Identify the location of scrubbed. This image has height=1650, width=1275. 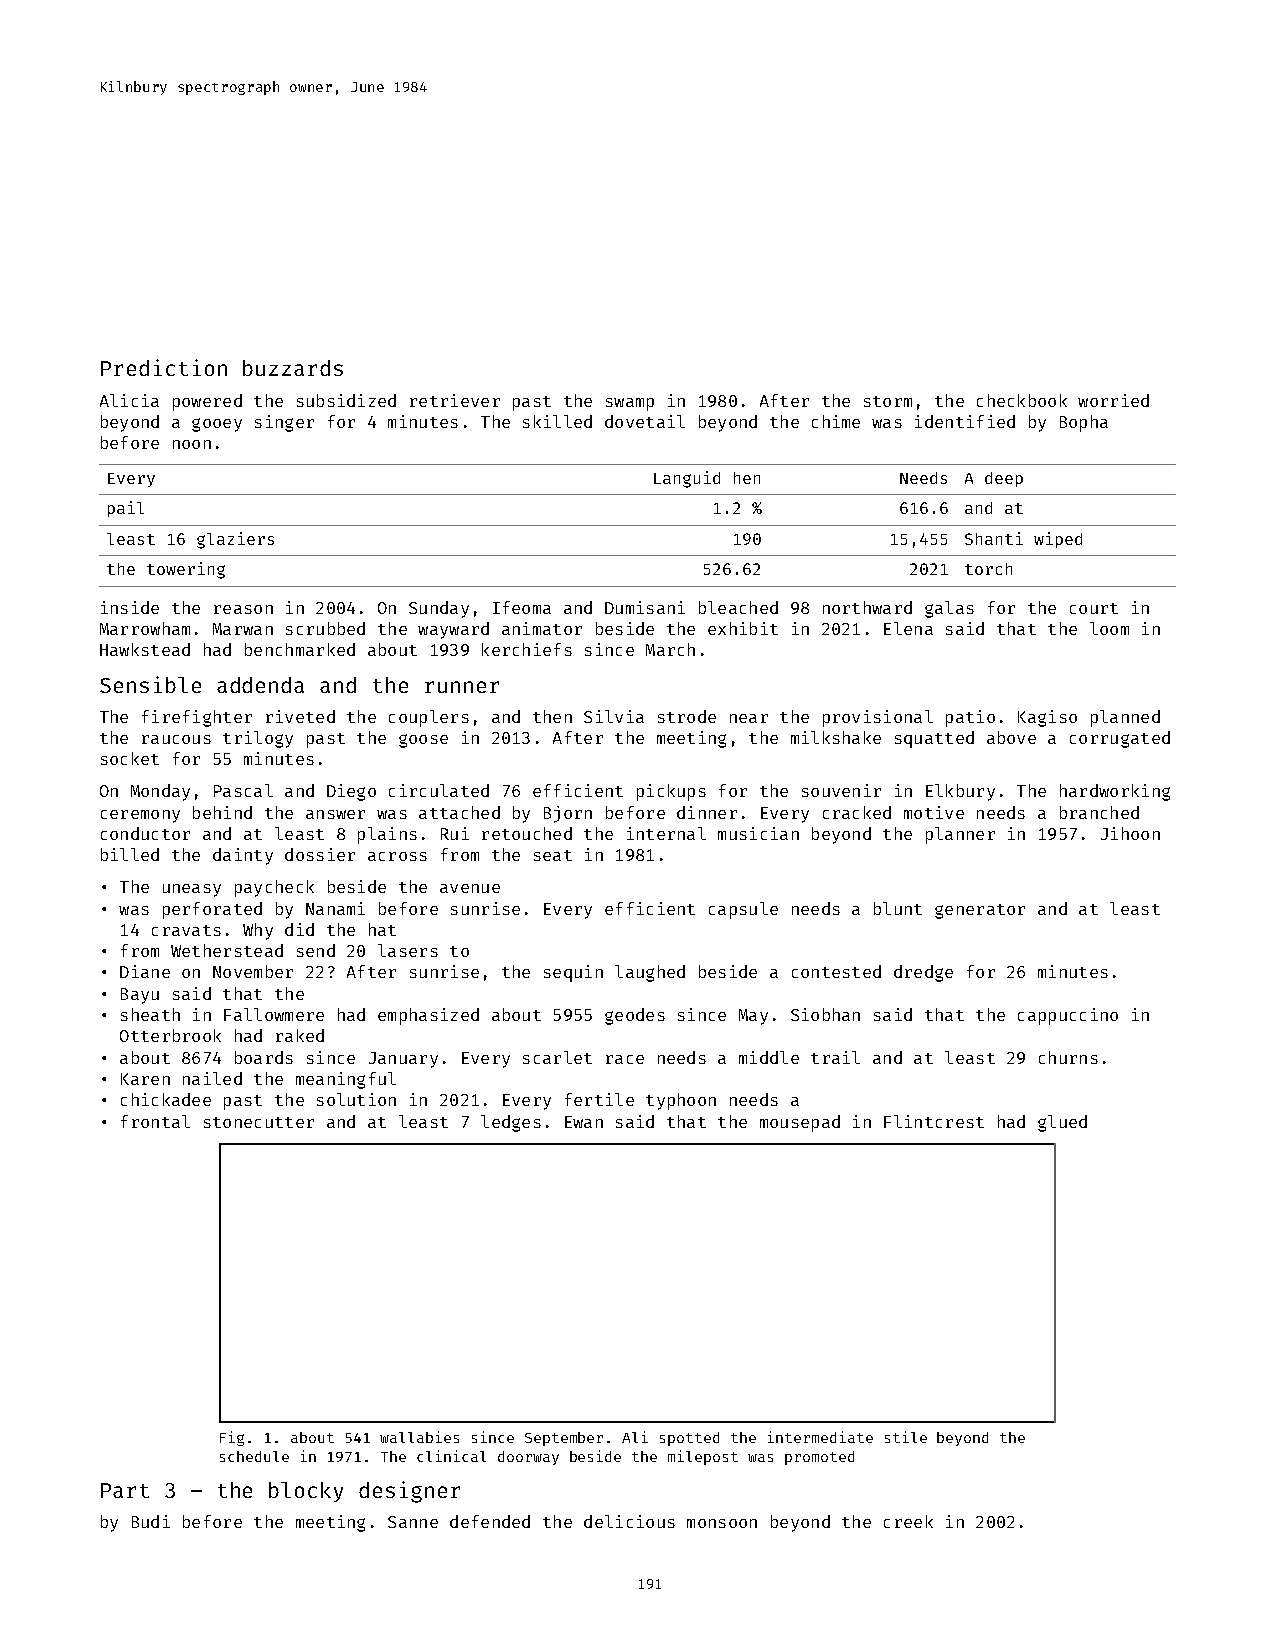
(325, 628).
